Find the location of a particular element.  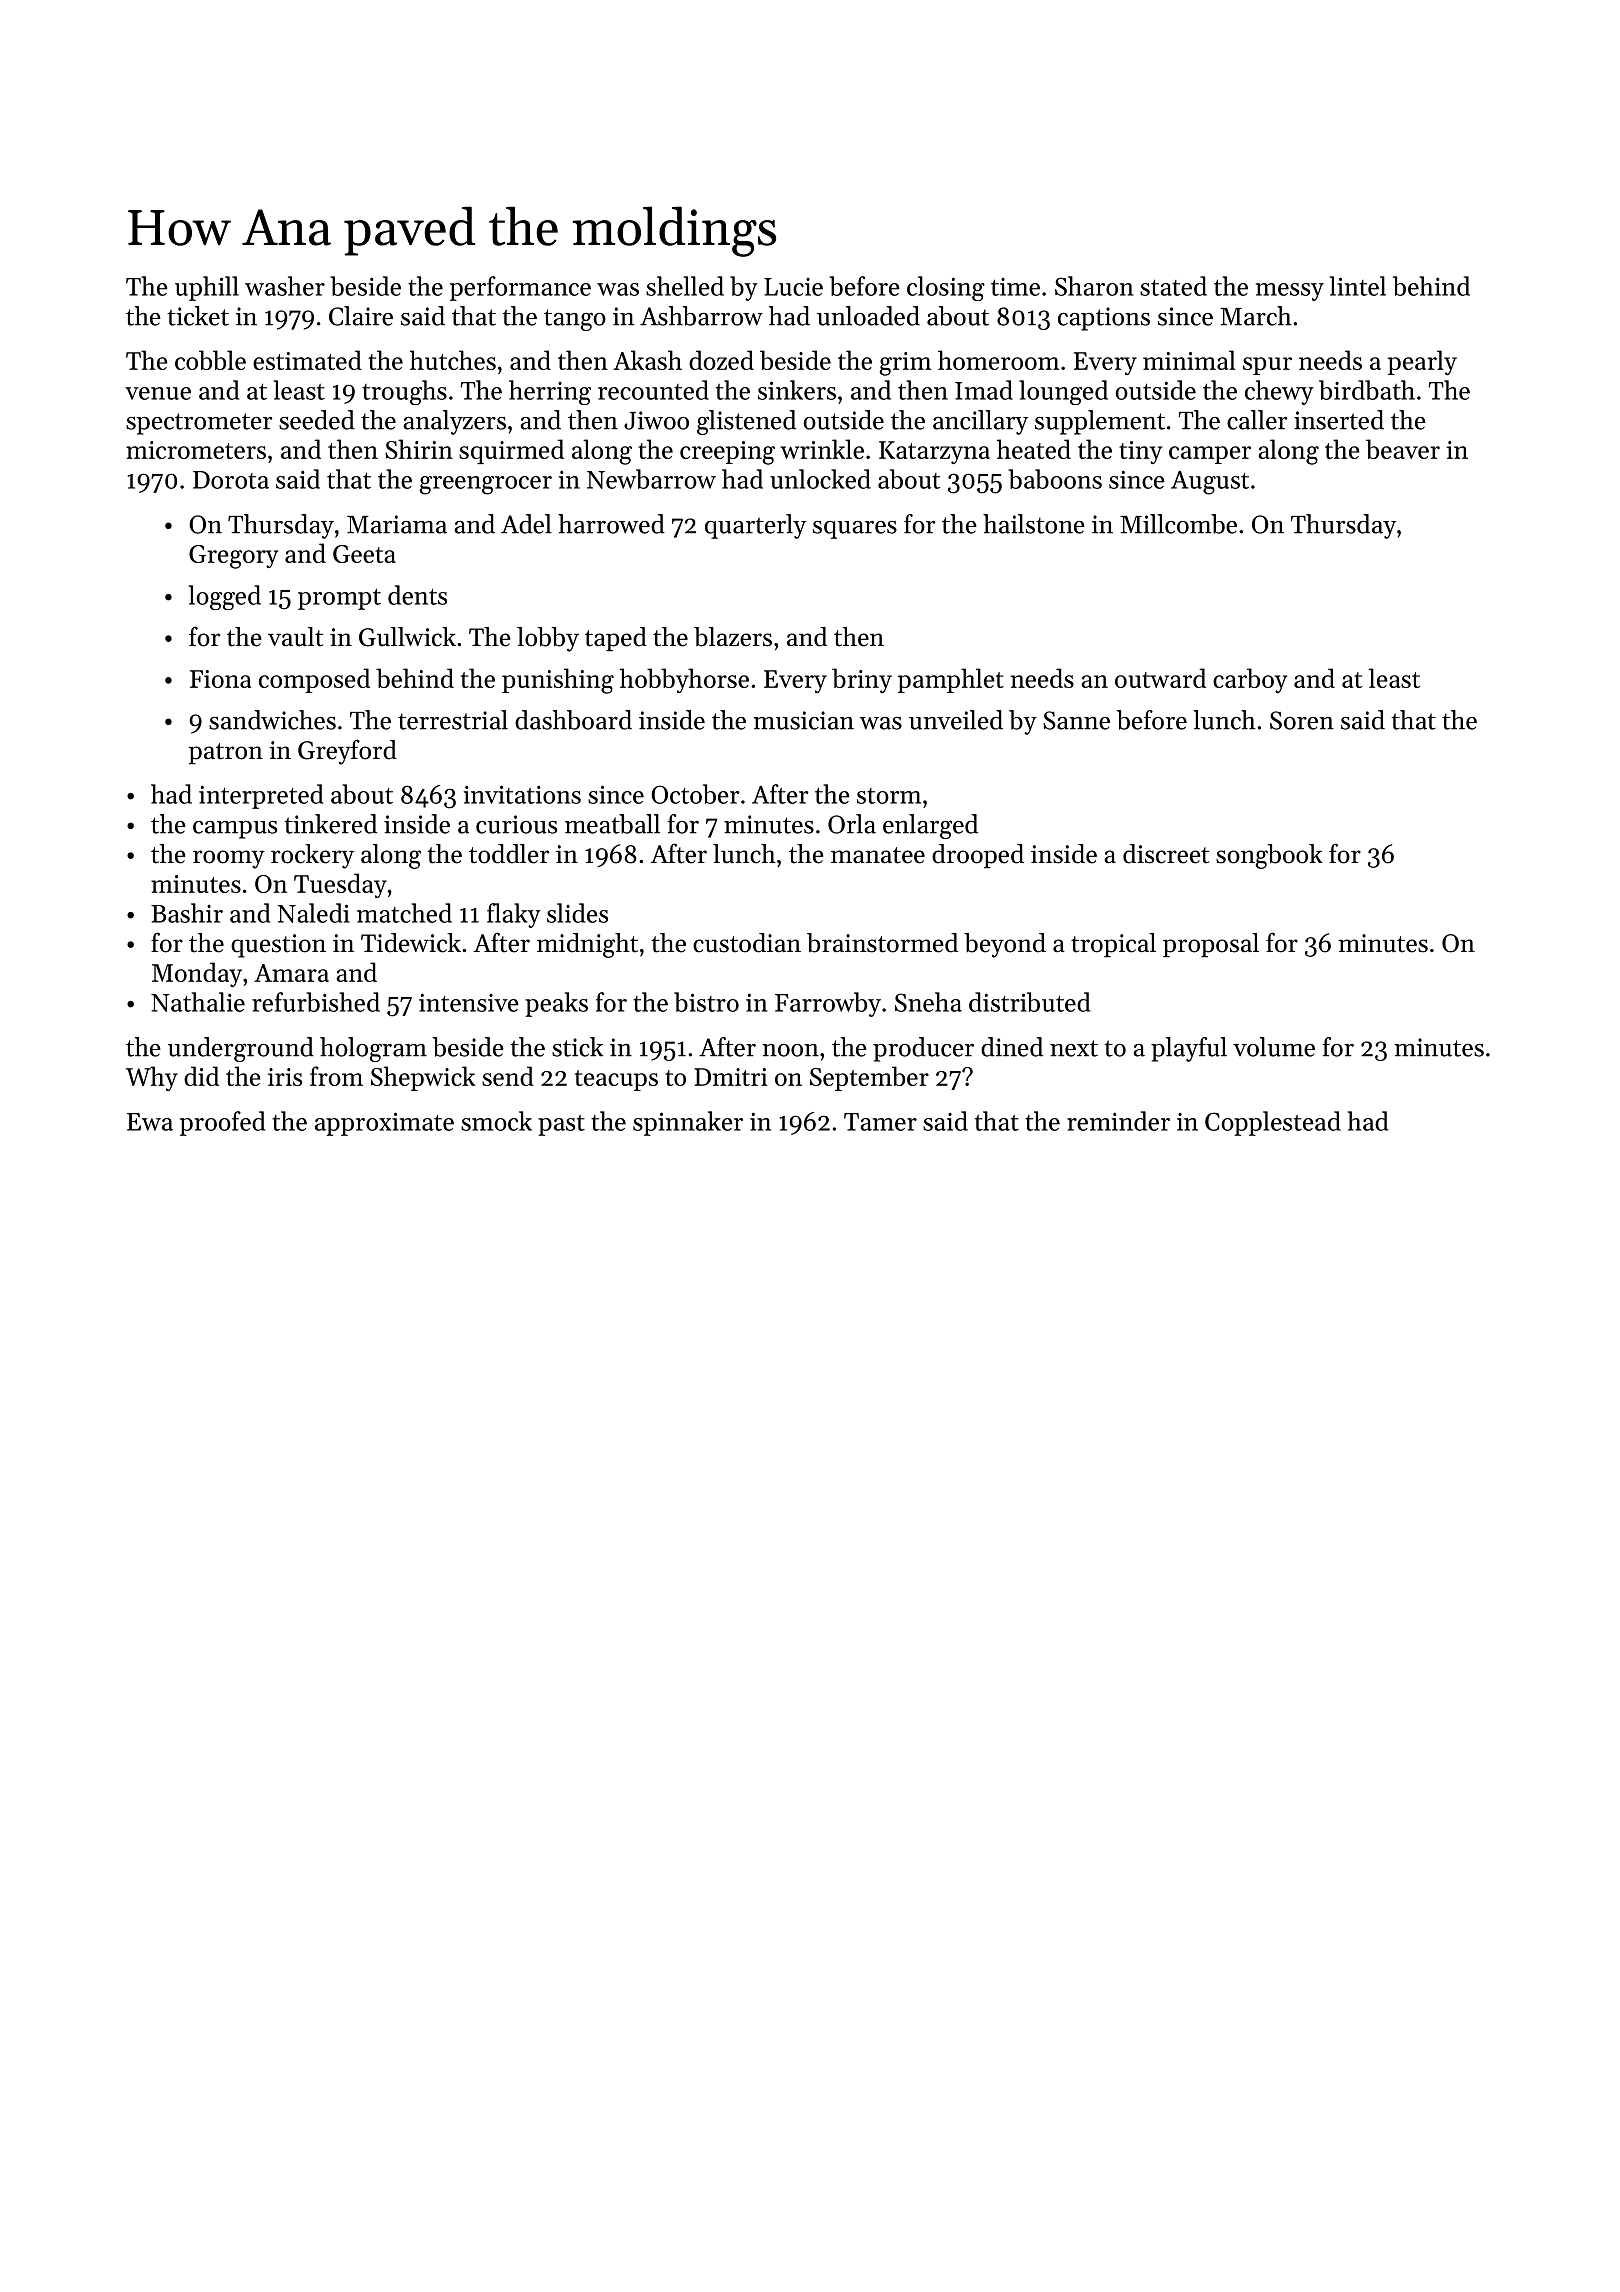

Fiona is located at coordinates (220, 679).
